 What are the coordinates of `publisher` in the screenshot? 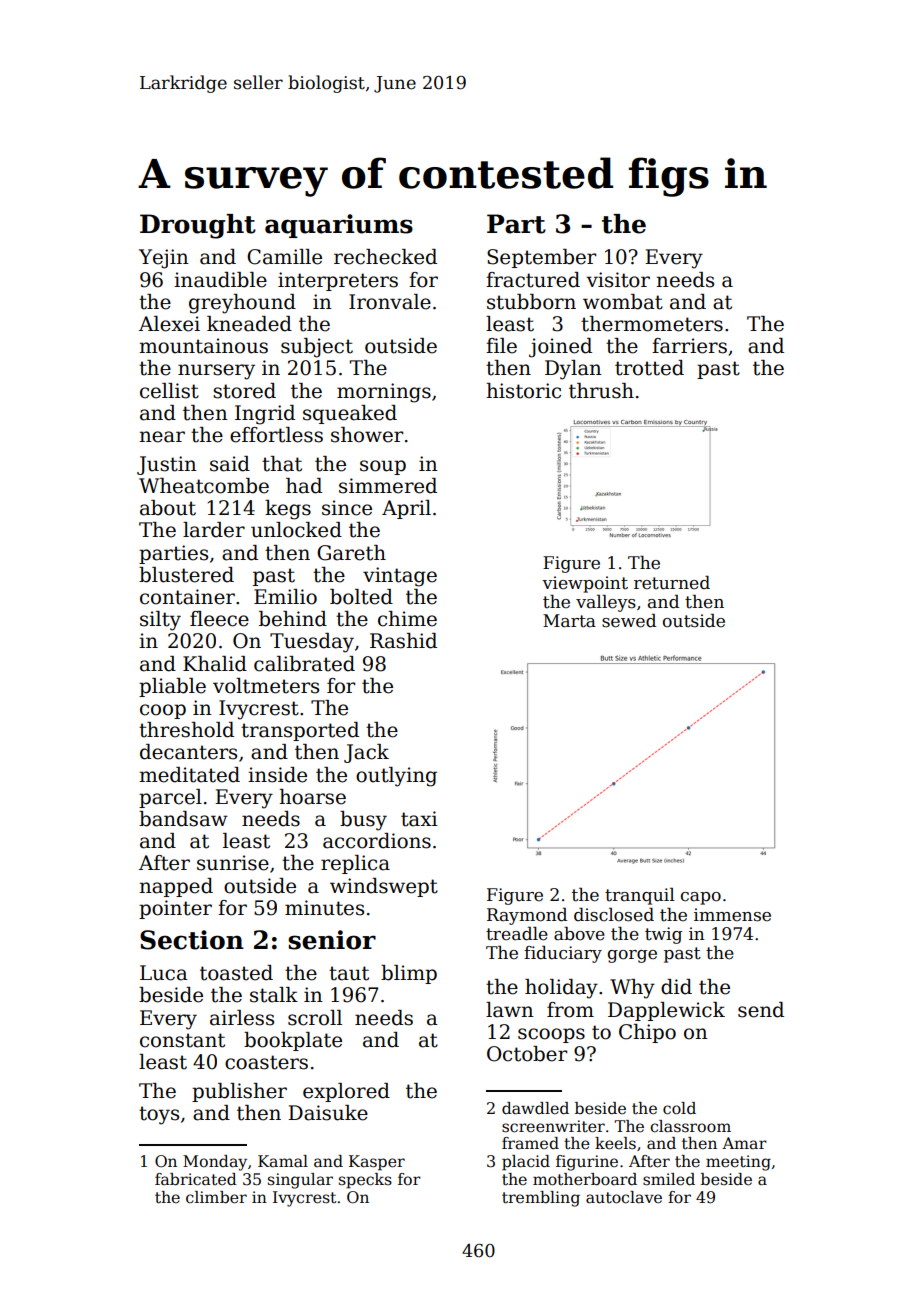 It's located at (239, 1092).
